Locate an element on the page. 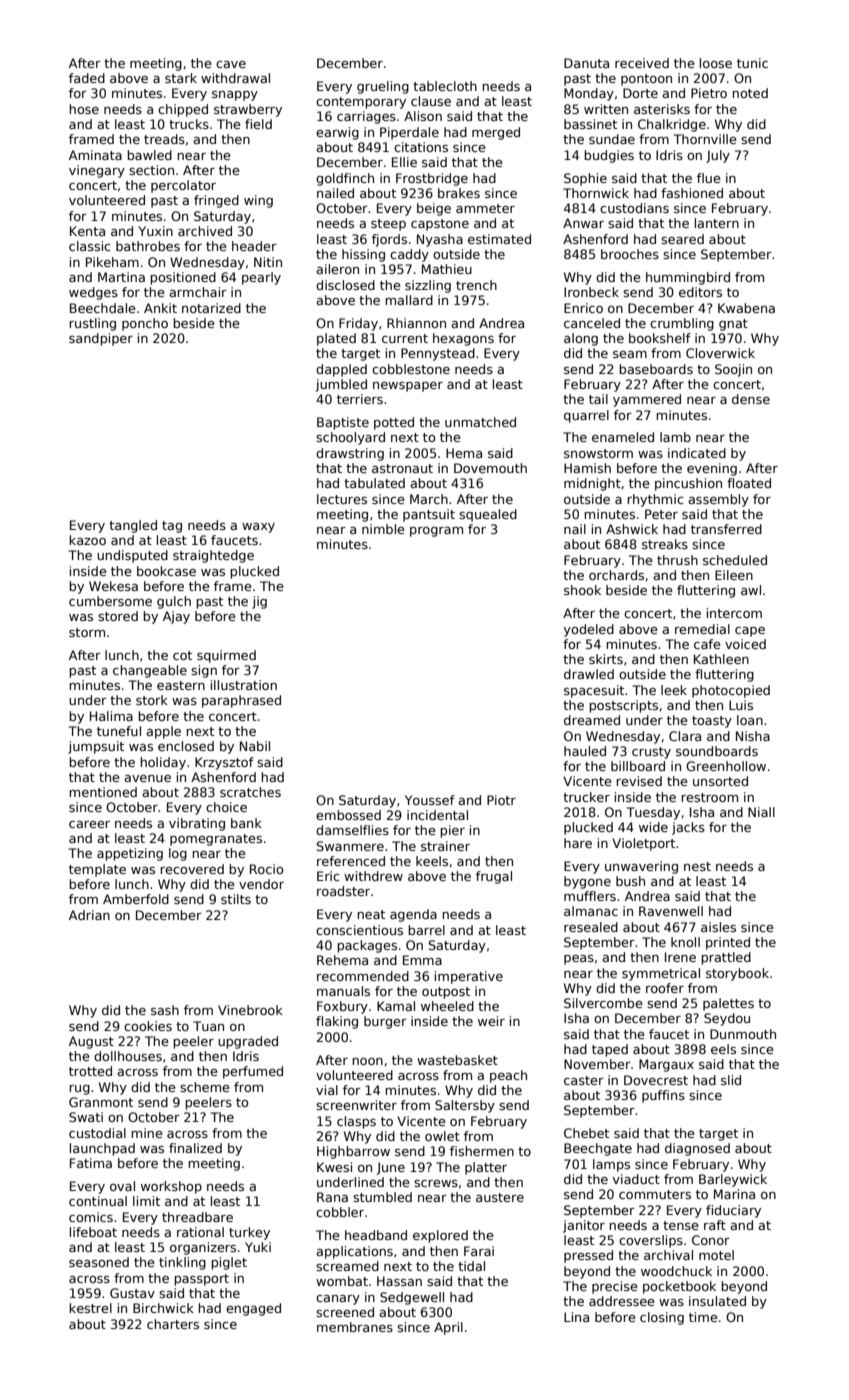 This image has width=849, height=1400. bookcase is located at coordinates (166, 571).
